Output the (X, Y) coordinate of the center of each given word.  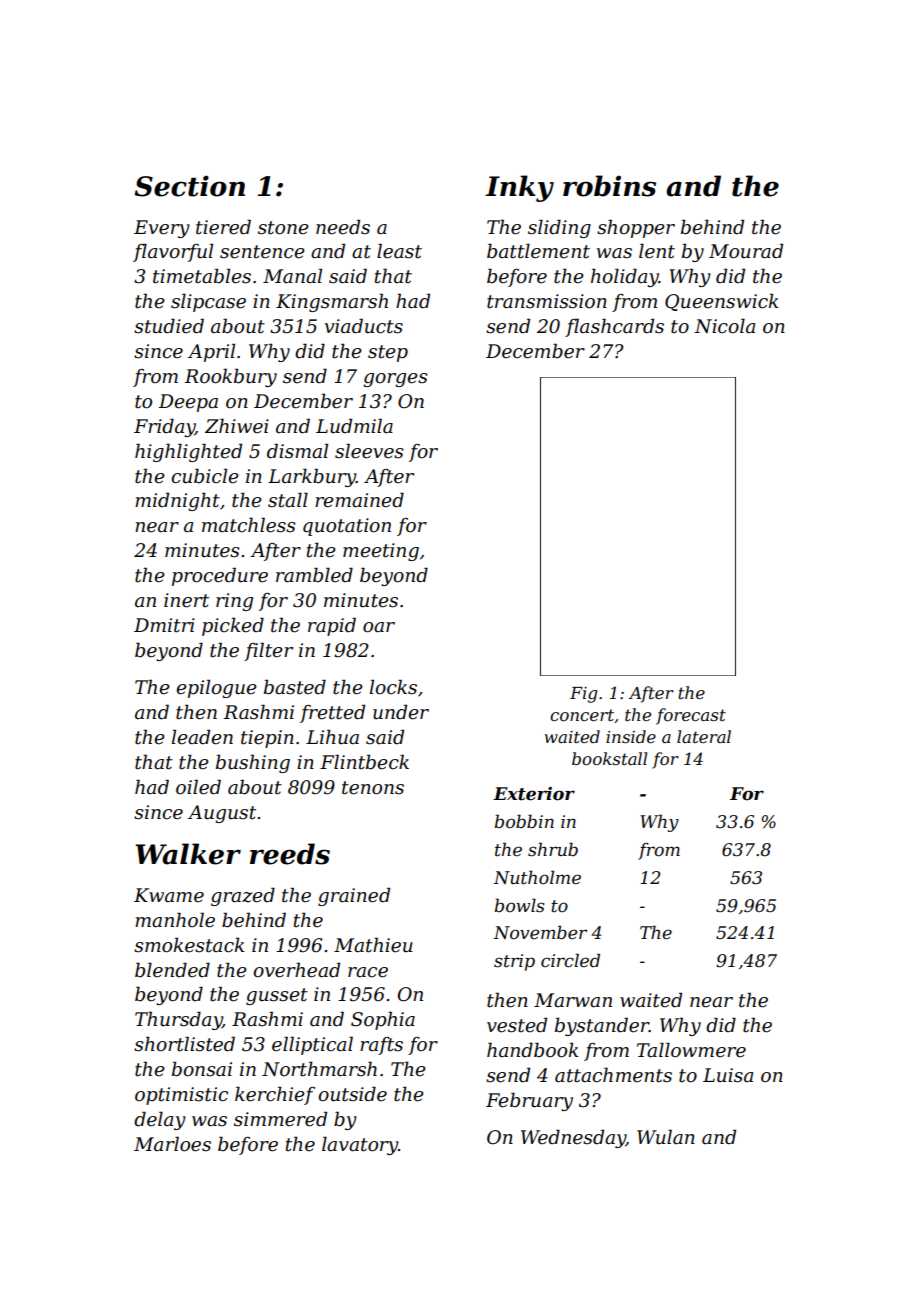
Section (189, 186)
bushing (253, 763)
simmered (280, 1119)
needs (343, 227)
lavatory (360, 1145)
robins (609, 186)
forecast (691, 716)
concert (582, 715)
